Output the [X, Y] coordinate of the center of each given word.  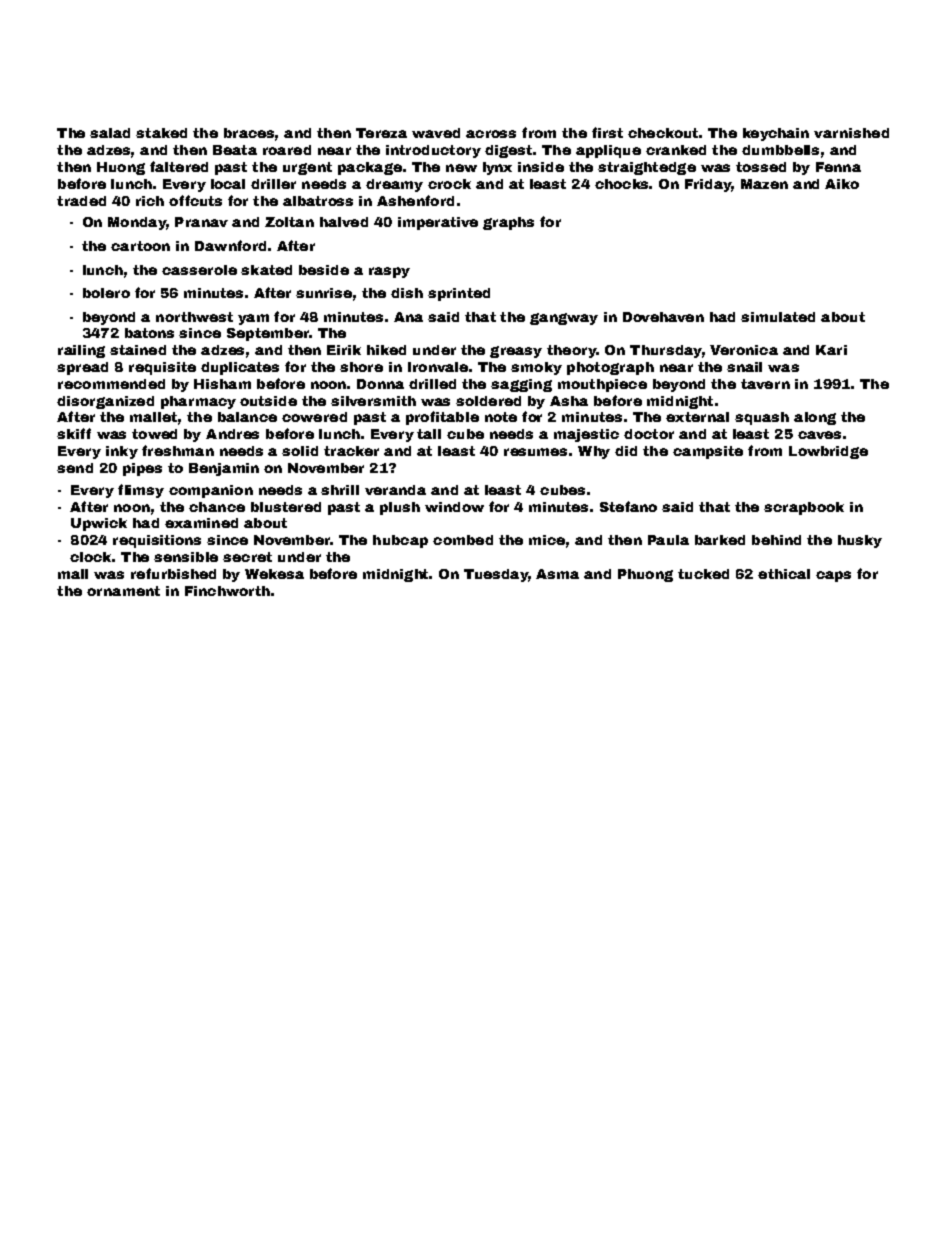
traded [81, 201]
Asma [557, 574]
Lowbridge [828, 452]
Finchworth [227, 591]
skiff [74, 433]
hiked [386, 350]
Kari [831, 350]
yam [253, 319]
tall [429, 434]
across [491, 134]
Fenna [838, 167]
